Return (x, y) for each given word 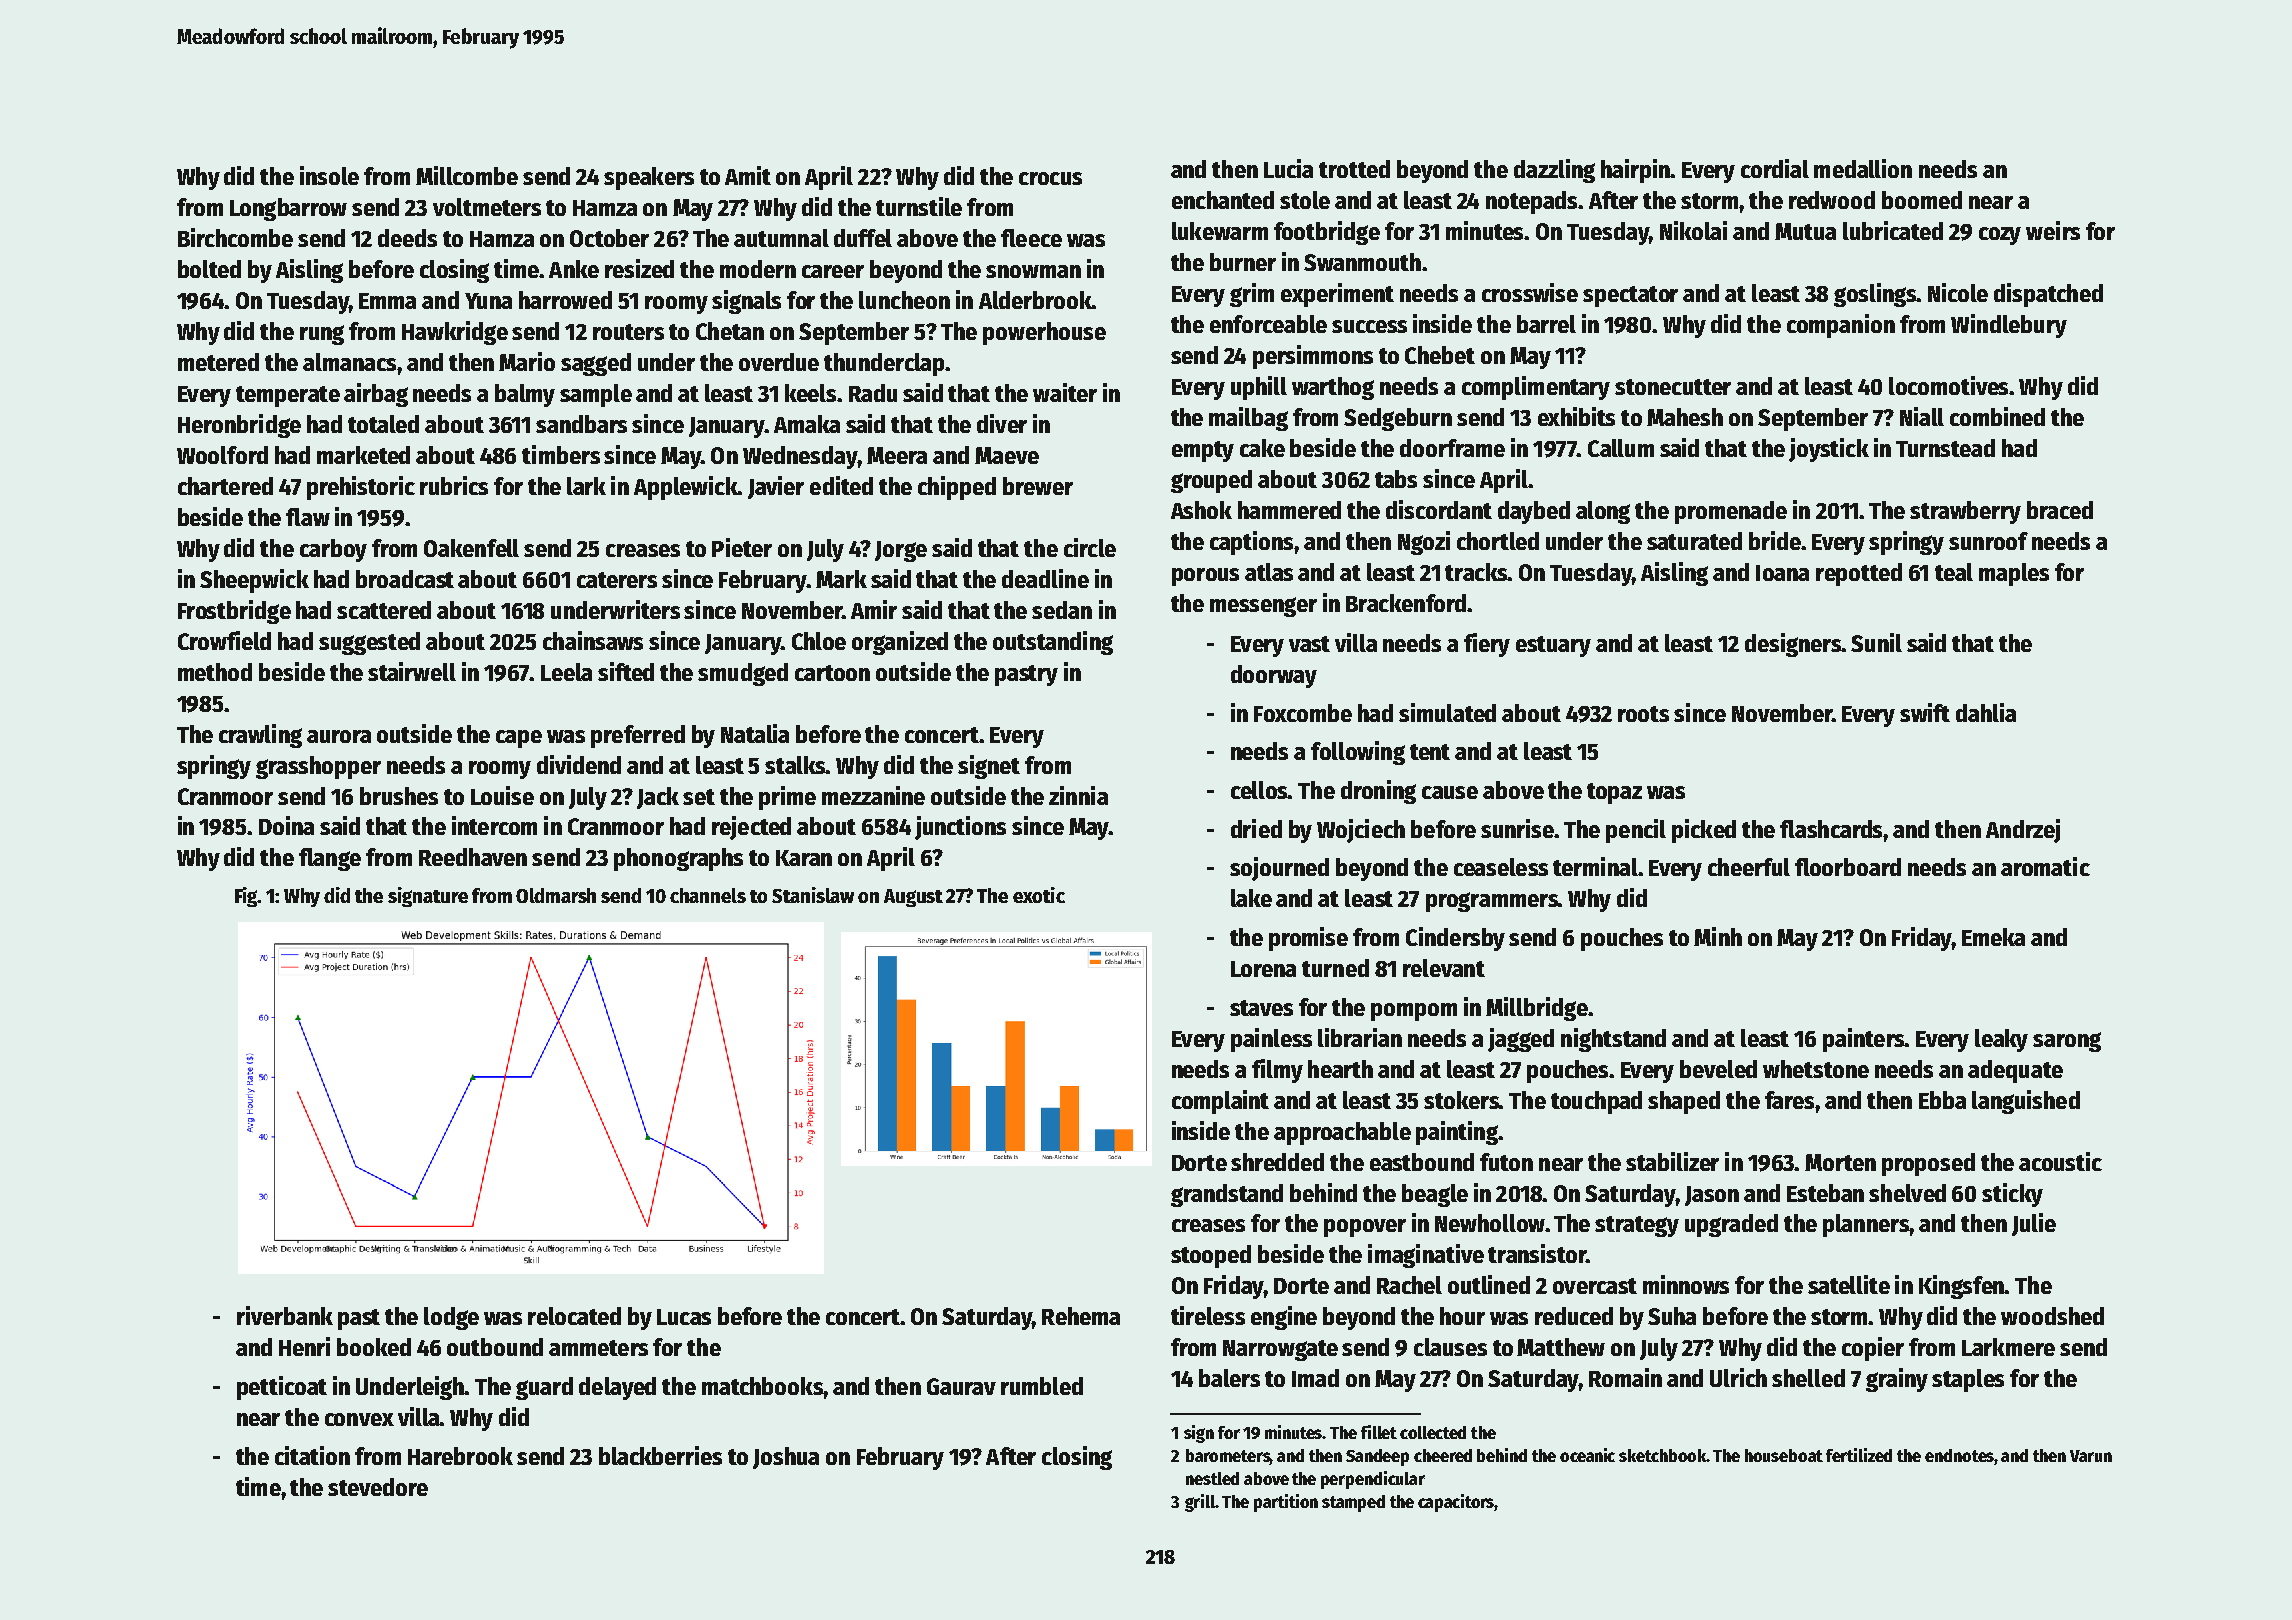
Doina (286, 825)
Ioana (1782, 573)
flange (330, 859)
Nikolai (1693, 230)
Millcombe (467, 175)
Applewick (686, 488)
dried (1256, 828)
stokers (1461, 1100)
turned (1335, 968)
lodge (451, 1318)
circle (1090, 547)
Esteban (1825, 1193)
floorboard (1848, 867)
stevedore (378, 1487)
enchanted (1223, 200)
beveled (1718, 1069)
